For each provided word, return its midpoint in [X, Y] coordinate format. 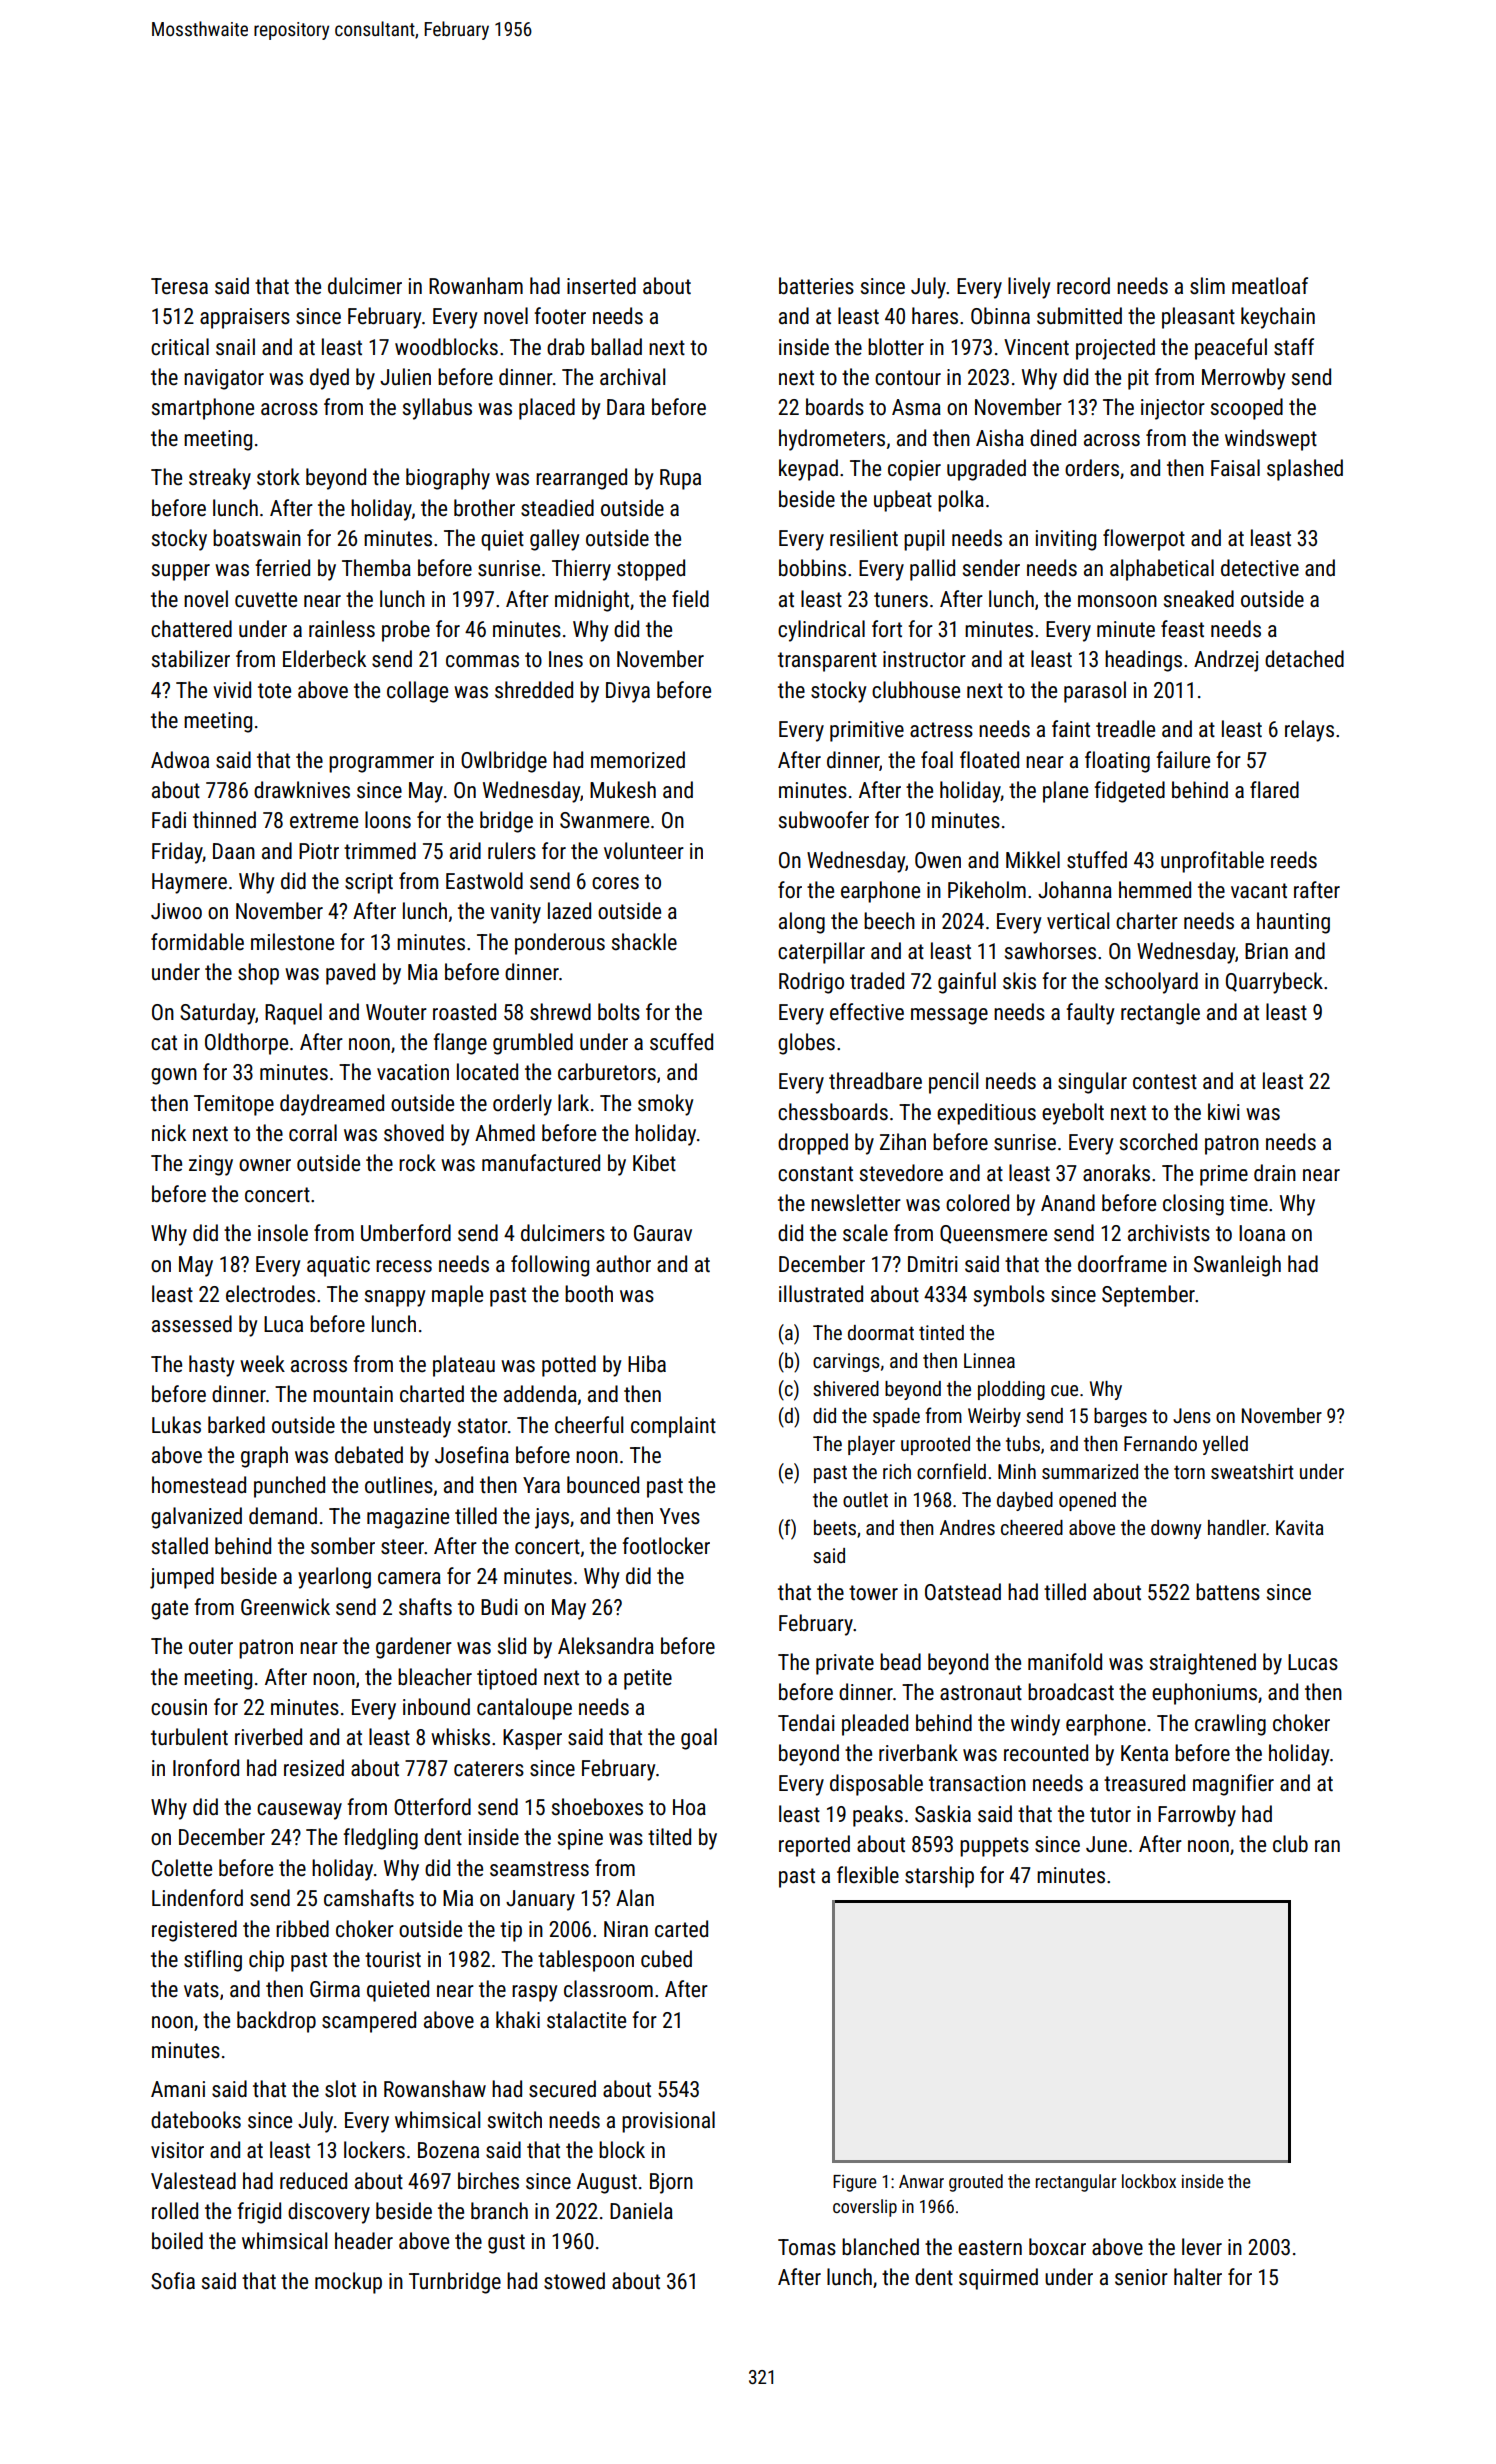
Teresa [179, 286]
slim [1207, 286]
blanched [880, 2247]
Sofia [173, 2281]
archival [632, 377]
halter [1198, 2277]
